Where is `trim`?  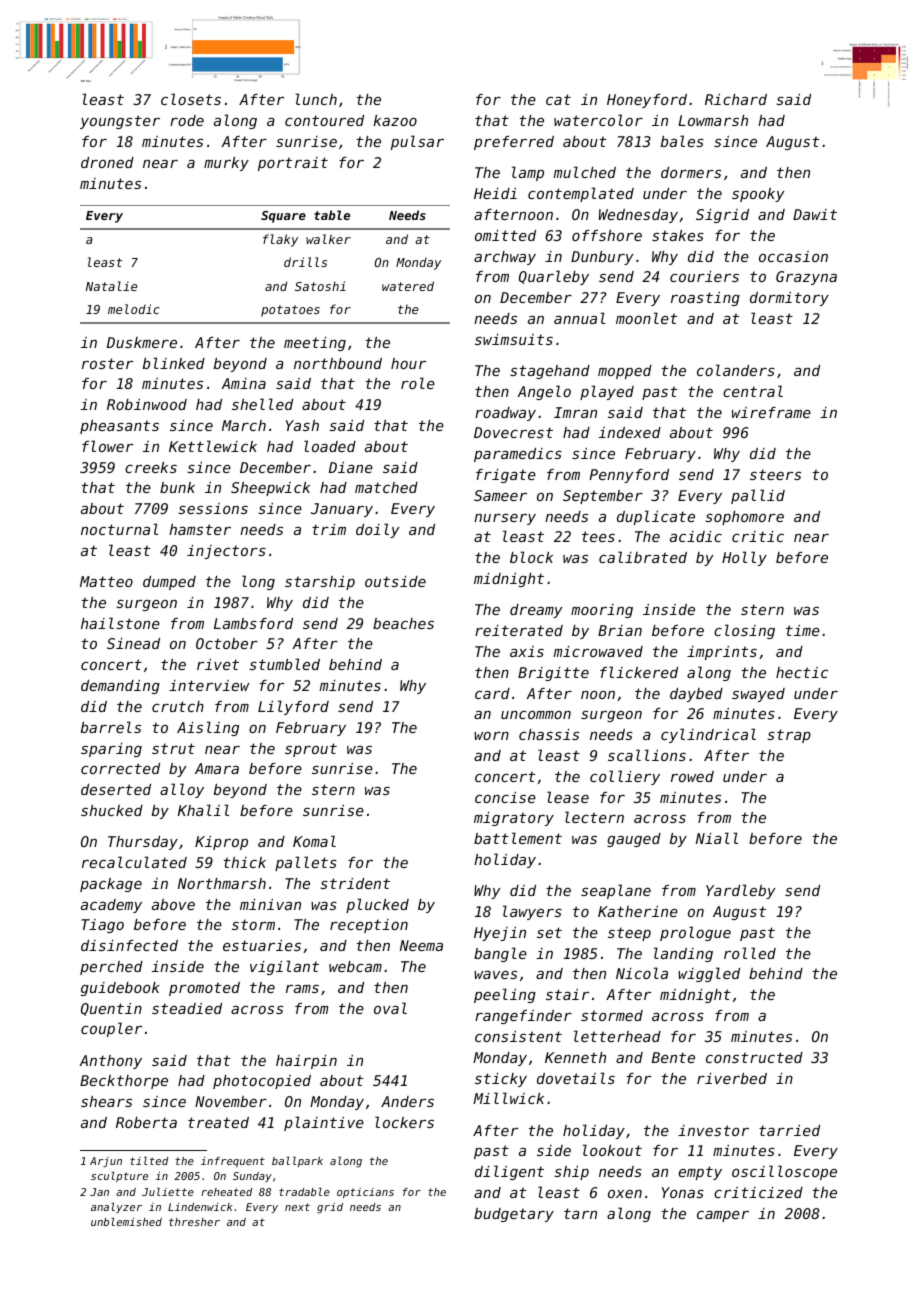 trim is located at coordinates (329, 529).
